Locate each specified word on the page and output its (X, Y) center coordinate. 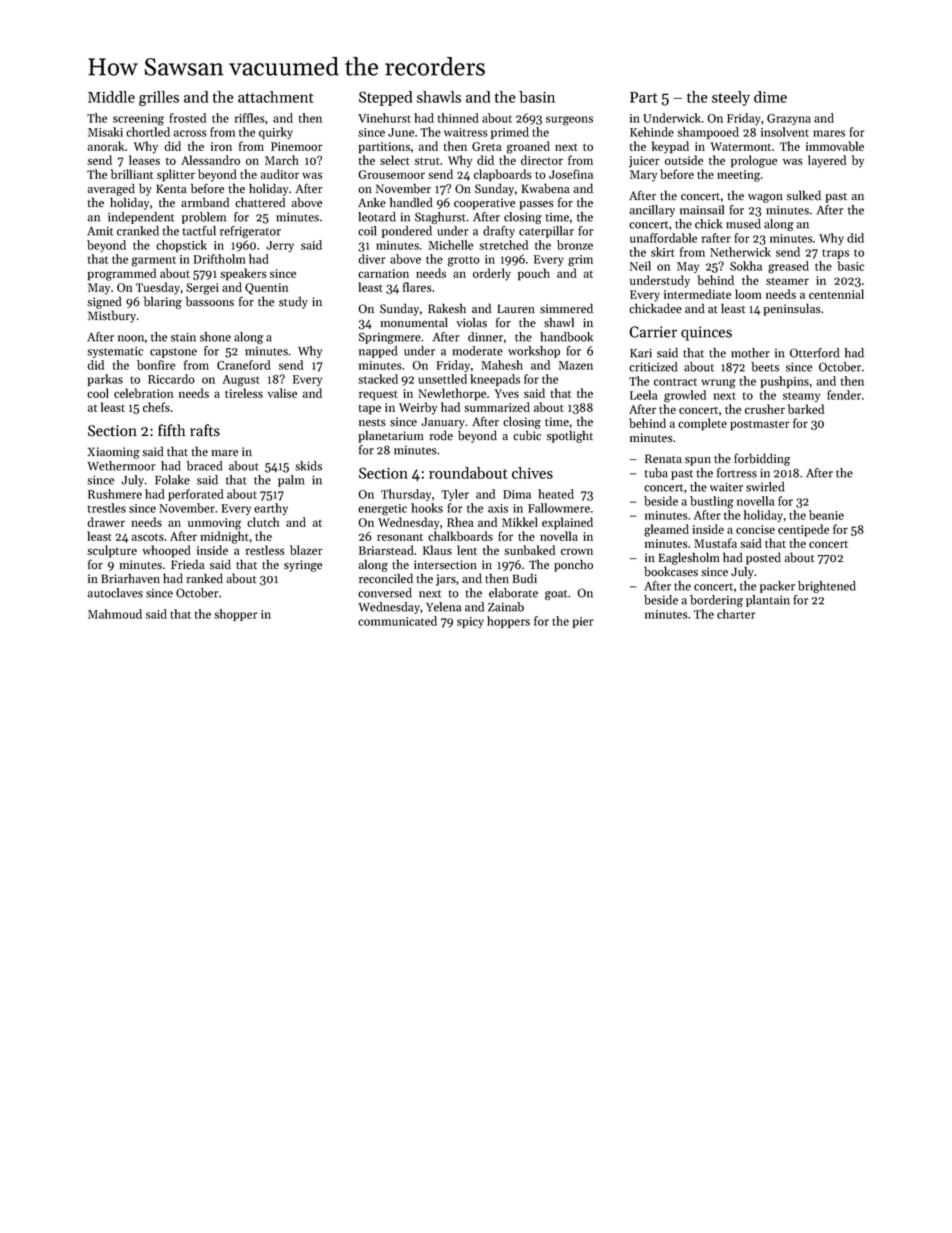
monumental (414, 322)
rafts (205, 430)
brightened (827, 587)
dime (770, 97)
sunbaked (529, 550)
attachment (276, 97)
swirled (765, 487)
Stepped (385, 98)
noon (131, 338)
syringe (303, 566)
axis (498, 508)
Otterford (815, 353)
